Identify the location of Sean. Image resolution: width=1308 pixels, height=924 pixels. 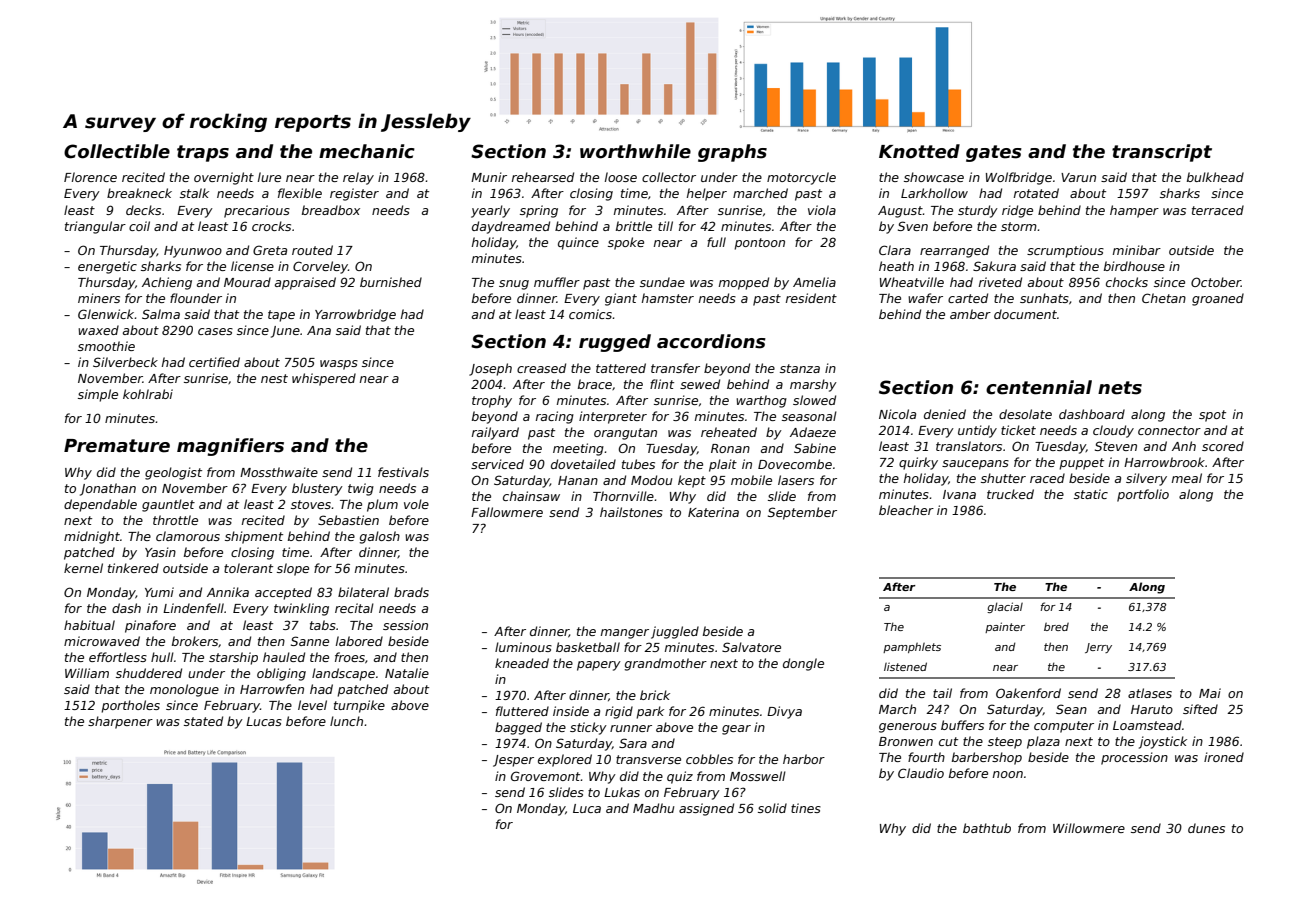
(1071, 709).
